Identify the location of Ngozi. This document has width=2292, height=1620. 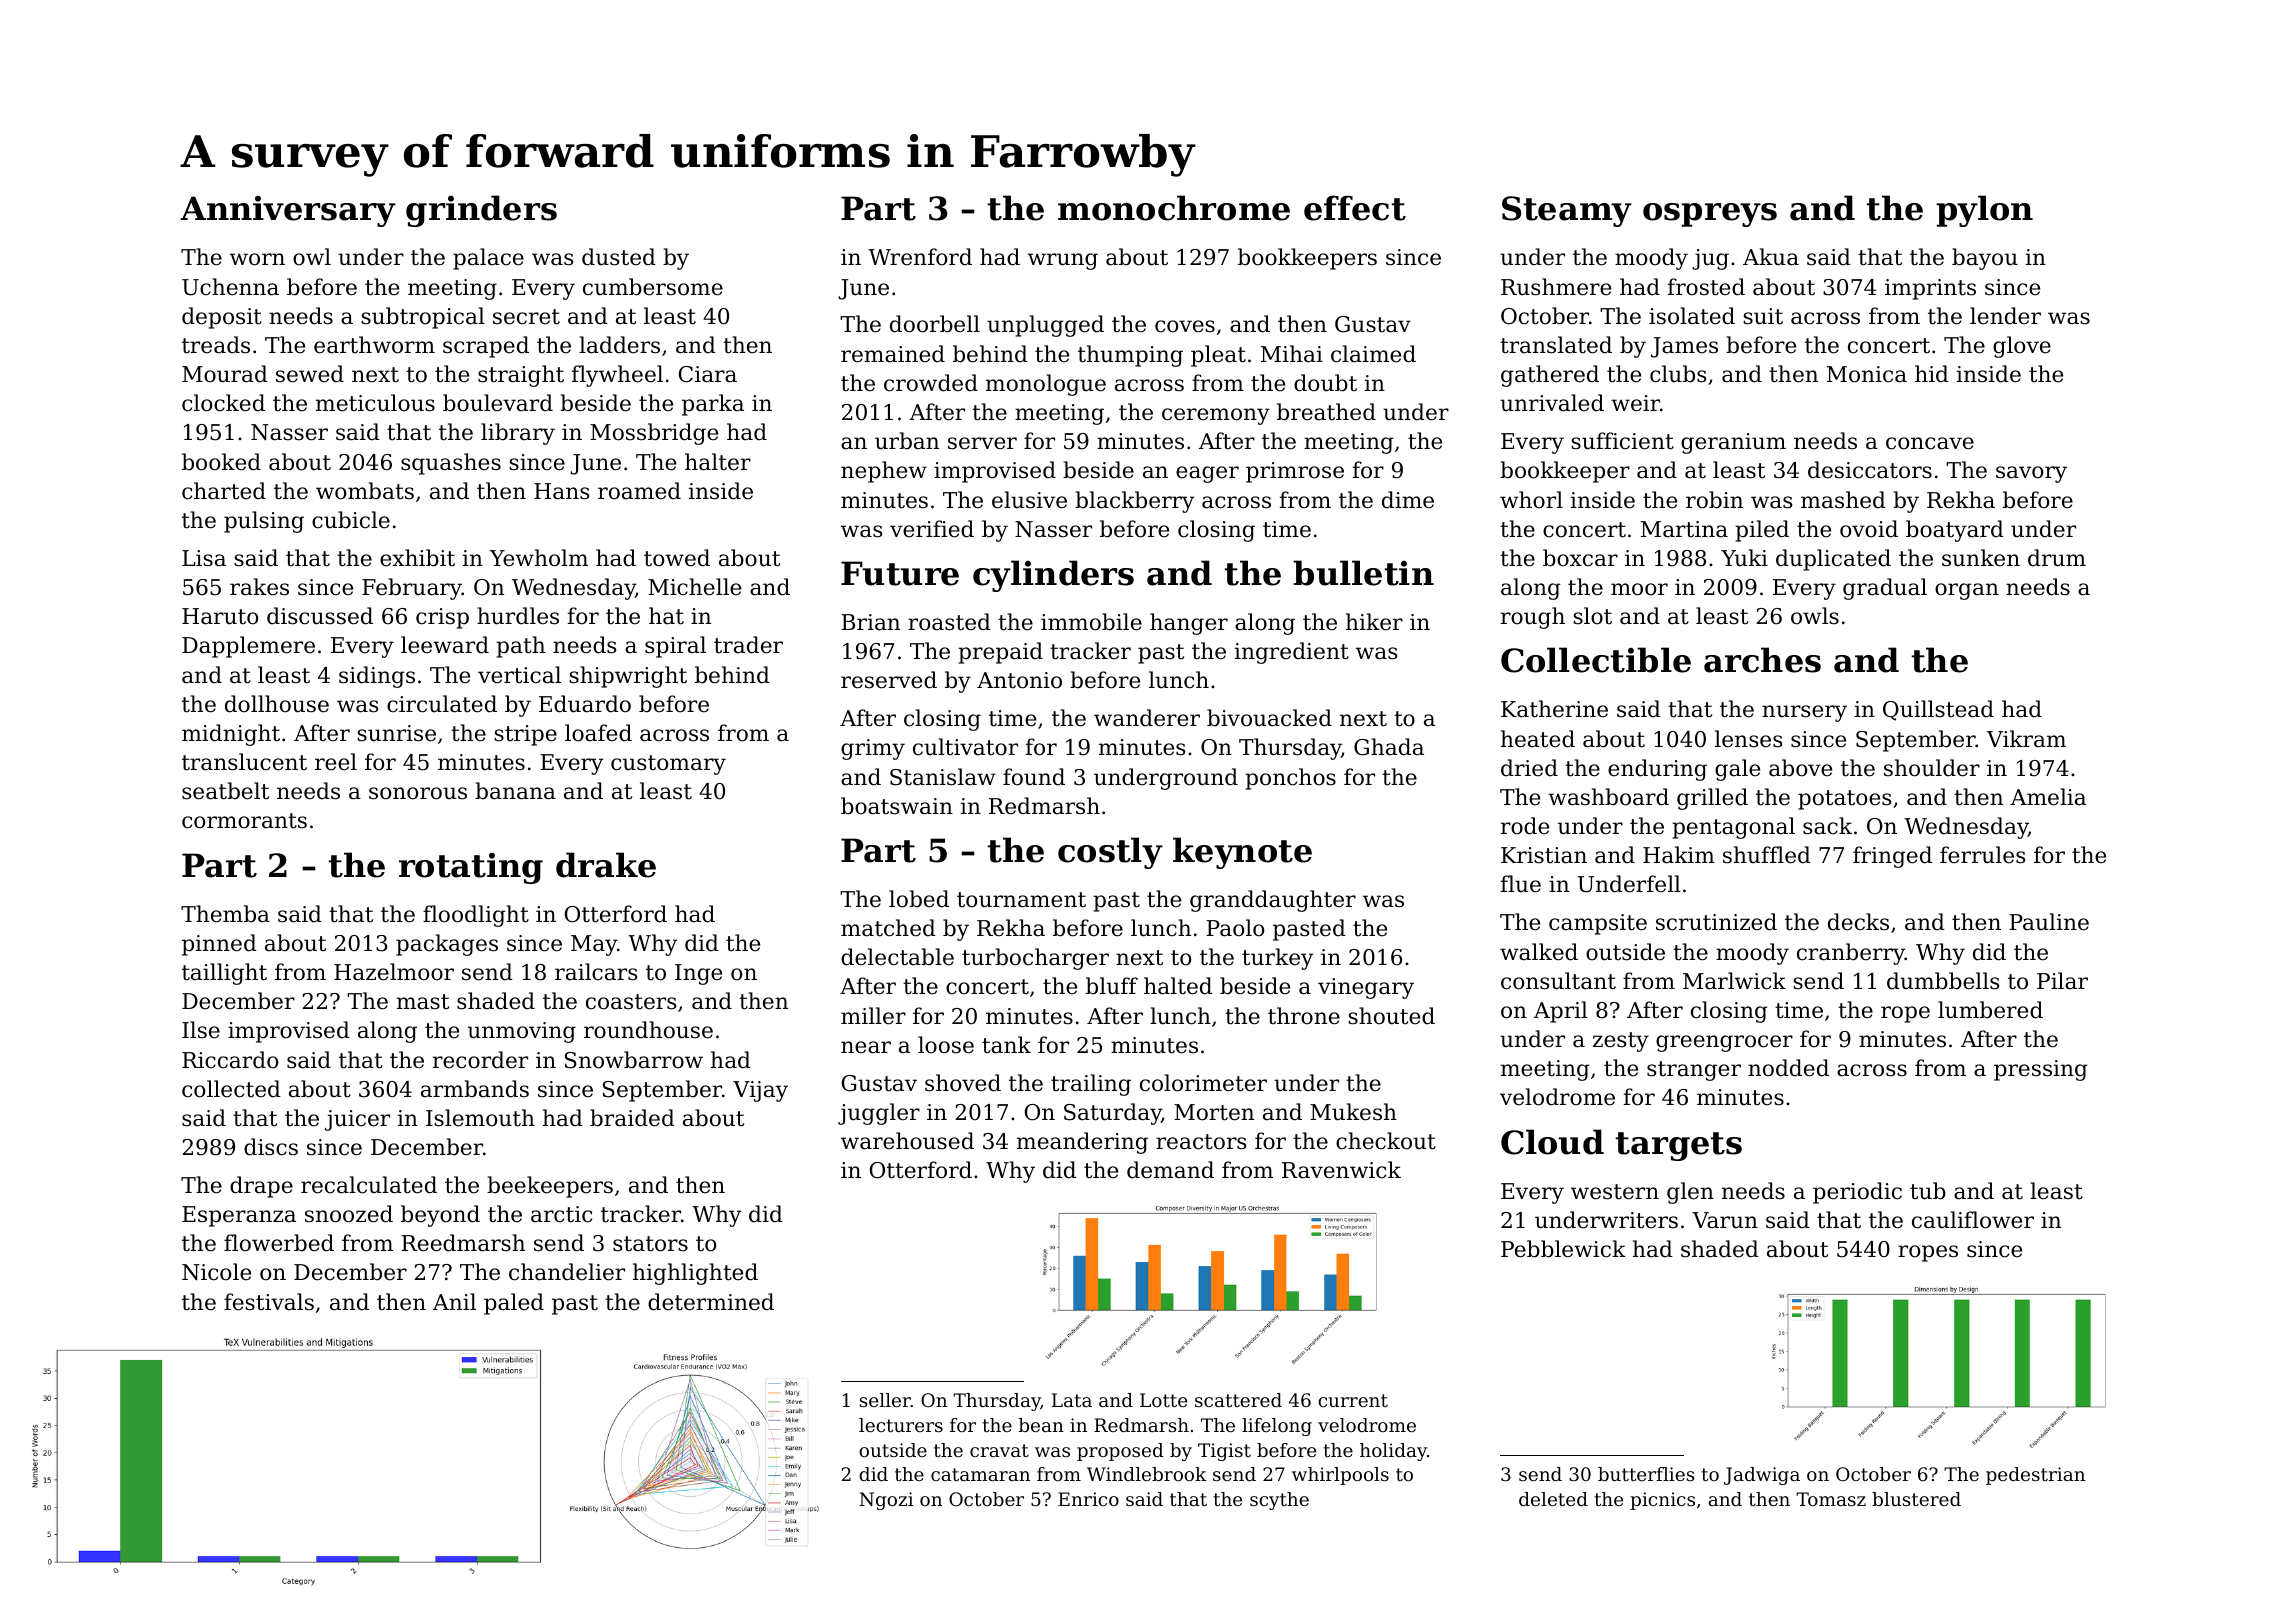
(886, 1501).
